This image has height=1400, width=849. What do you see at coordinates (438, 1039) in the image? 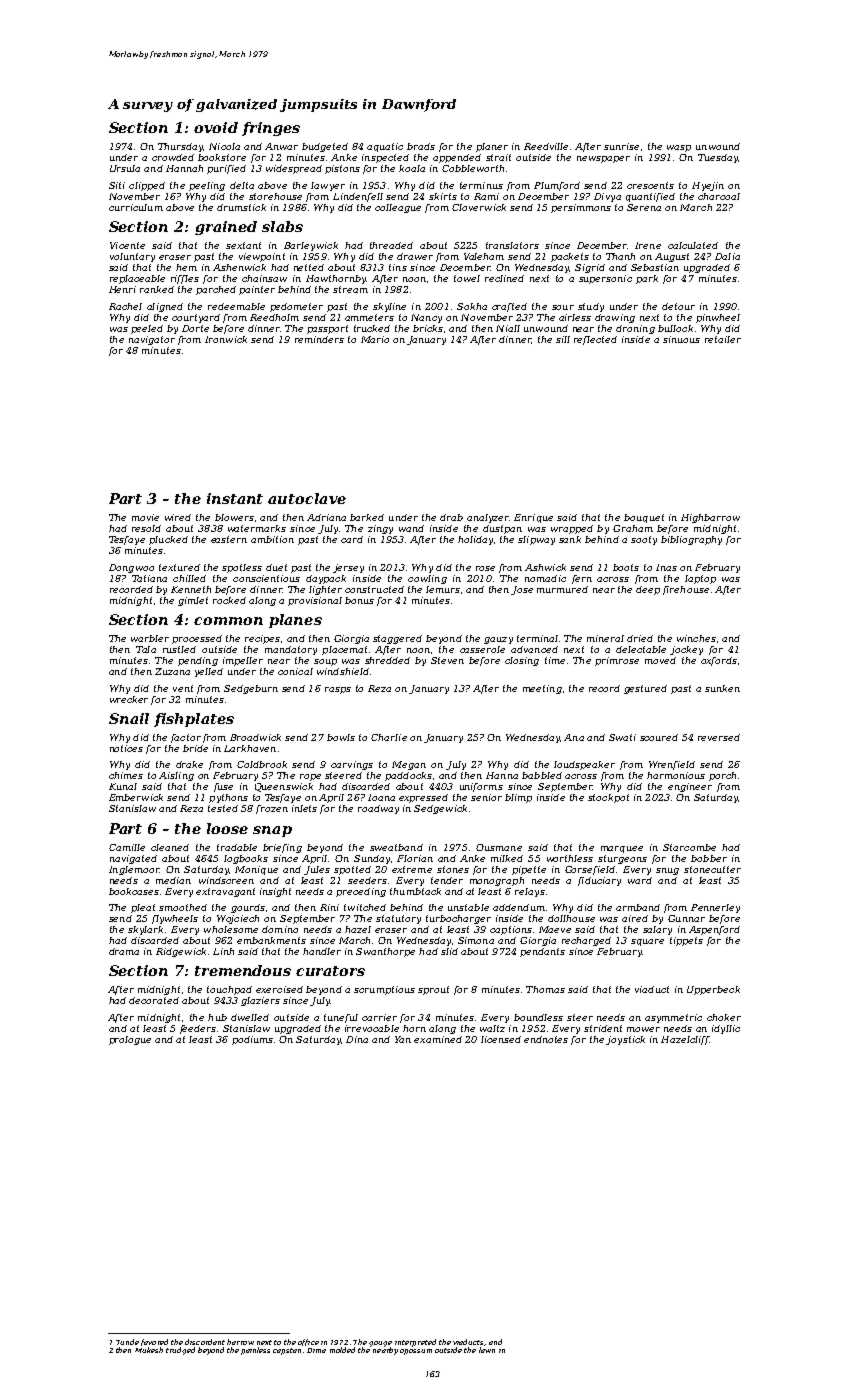
I see `examined` at bounding box center [438, 1039].
